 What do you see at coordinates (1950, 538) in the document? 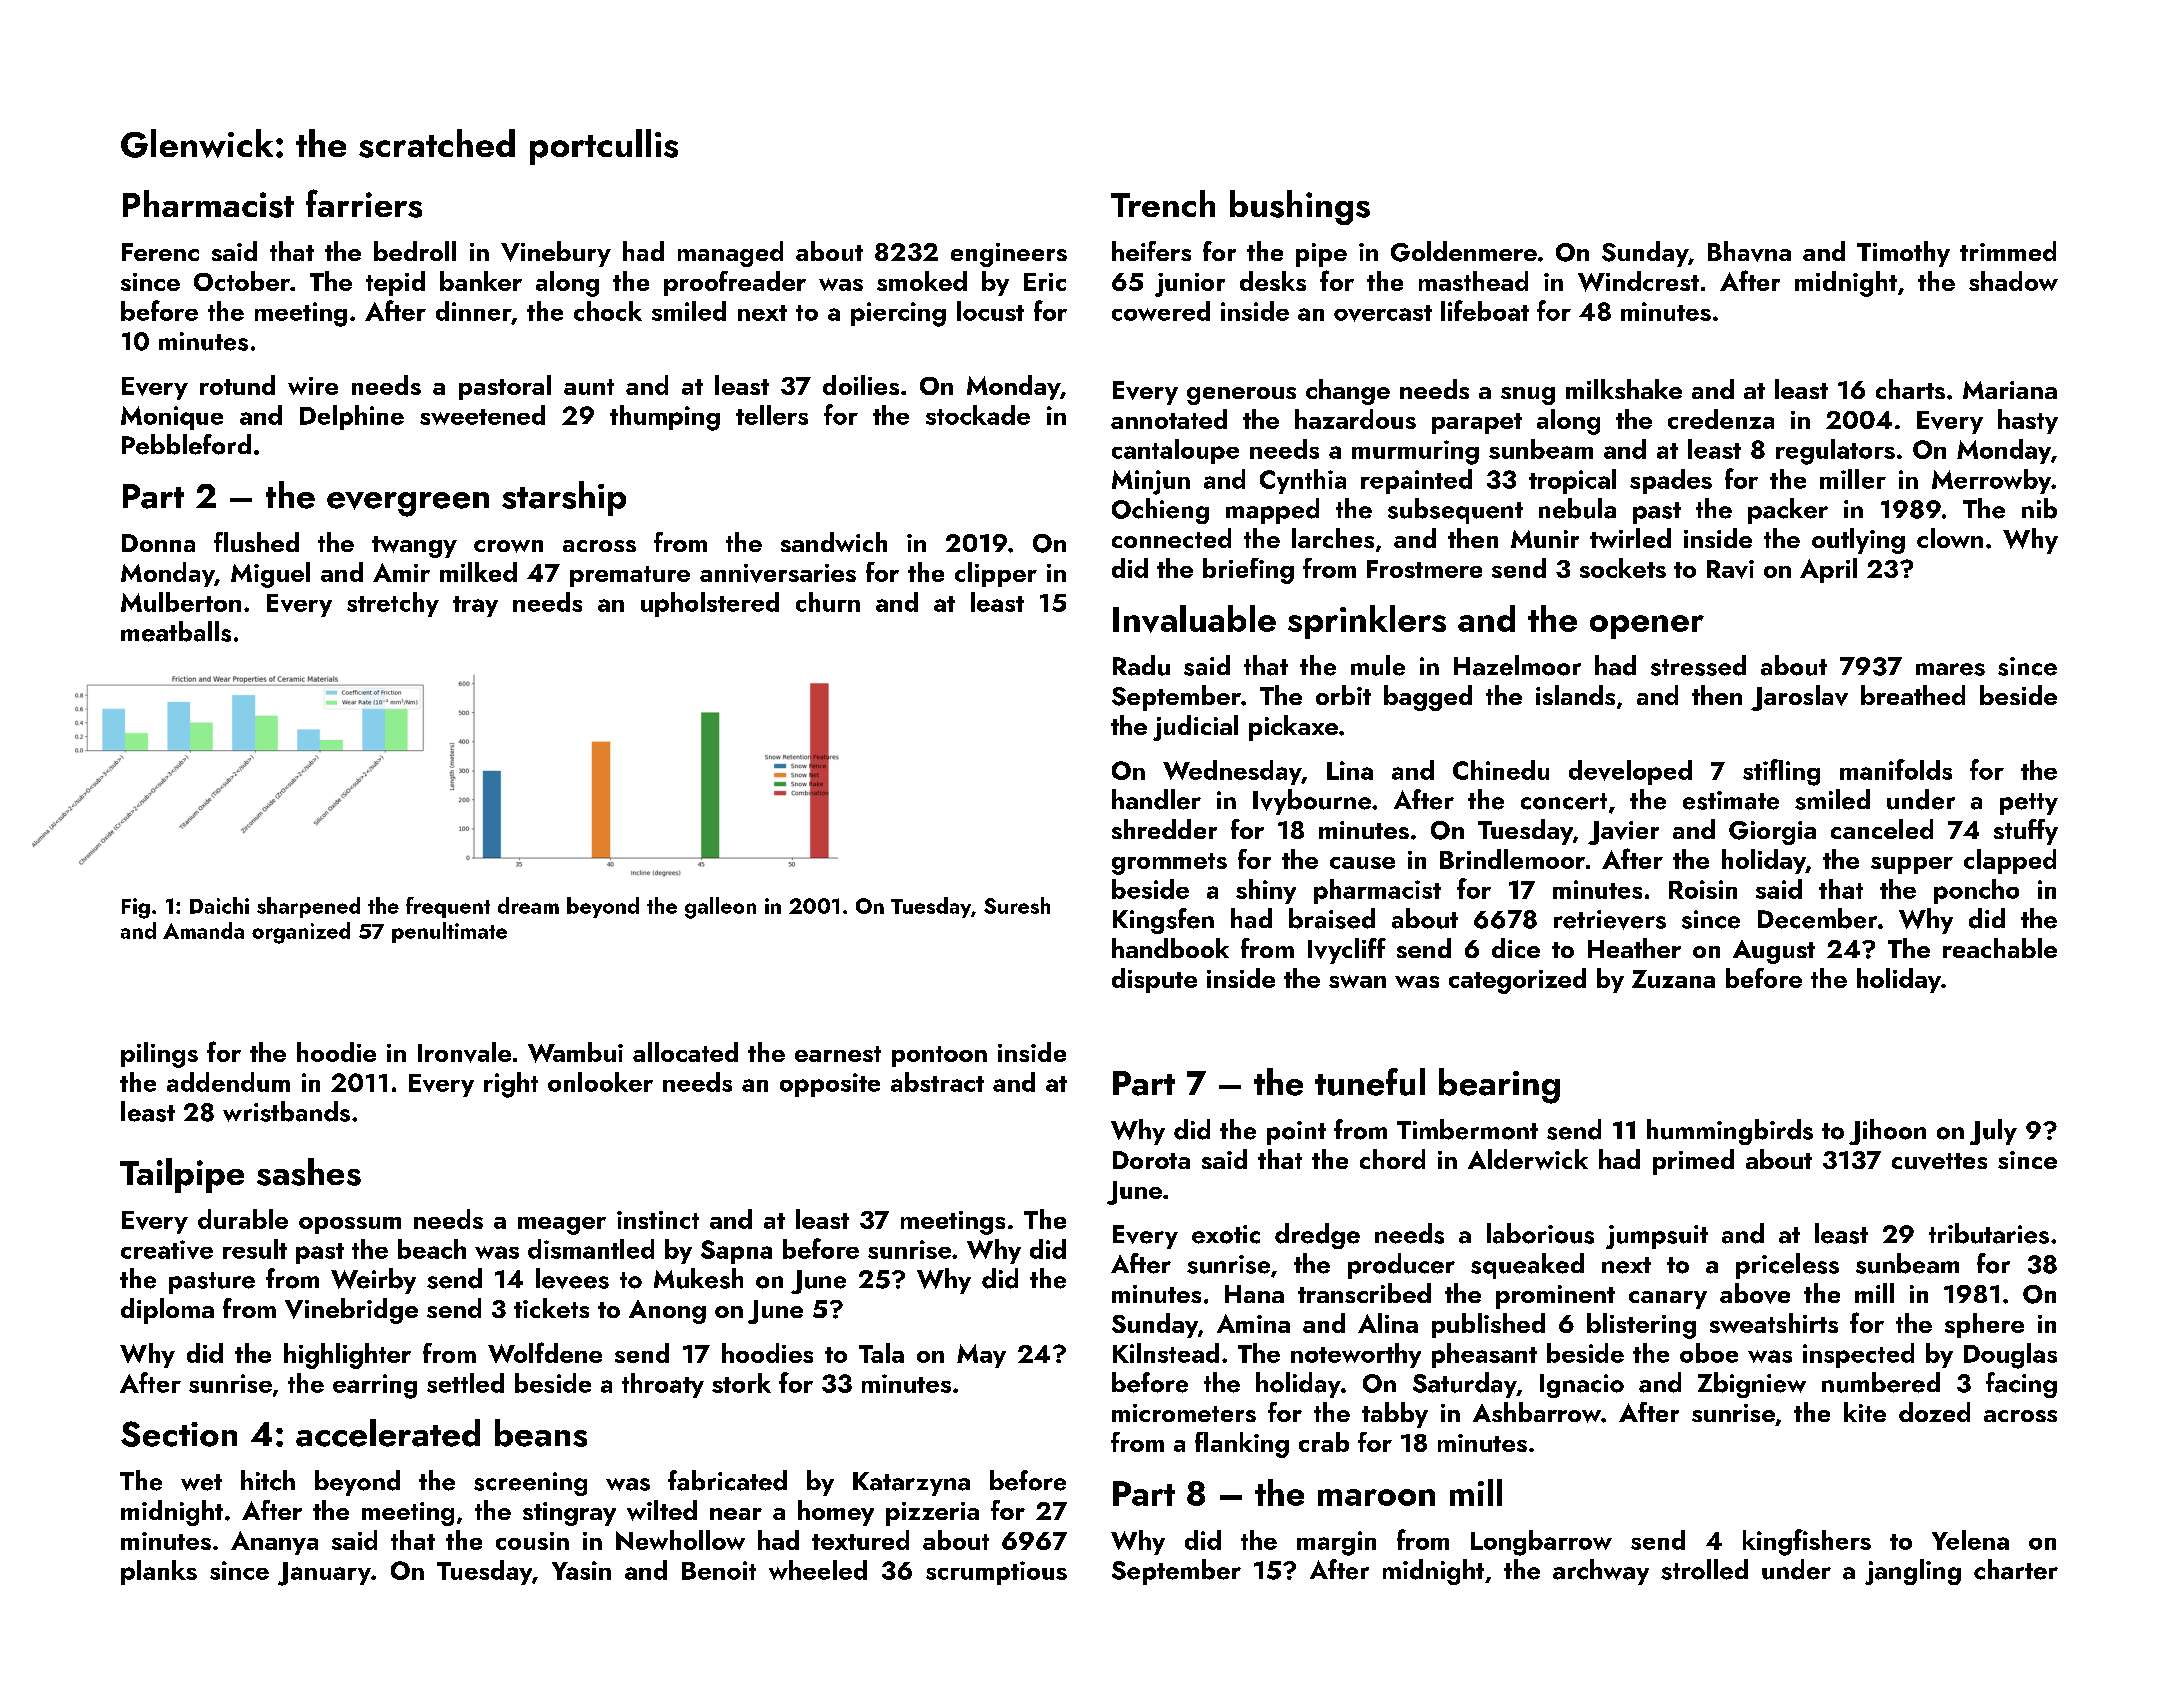
I see `clown` at bounding box center [1950, 538].
